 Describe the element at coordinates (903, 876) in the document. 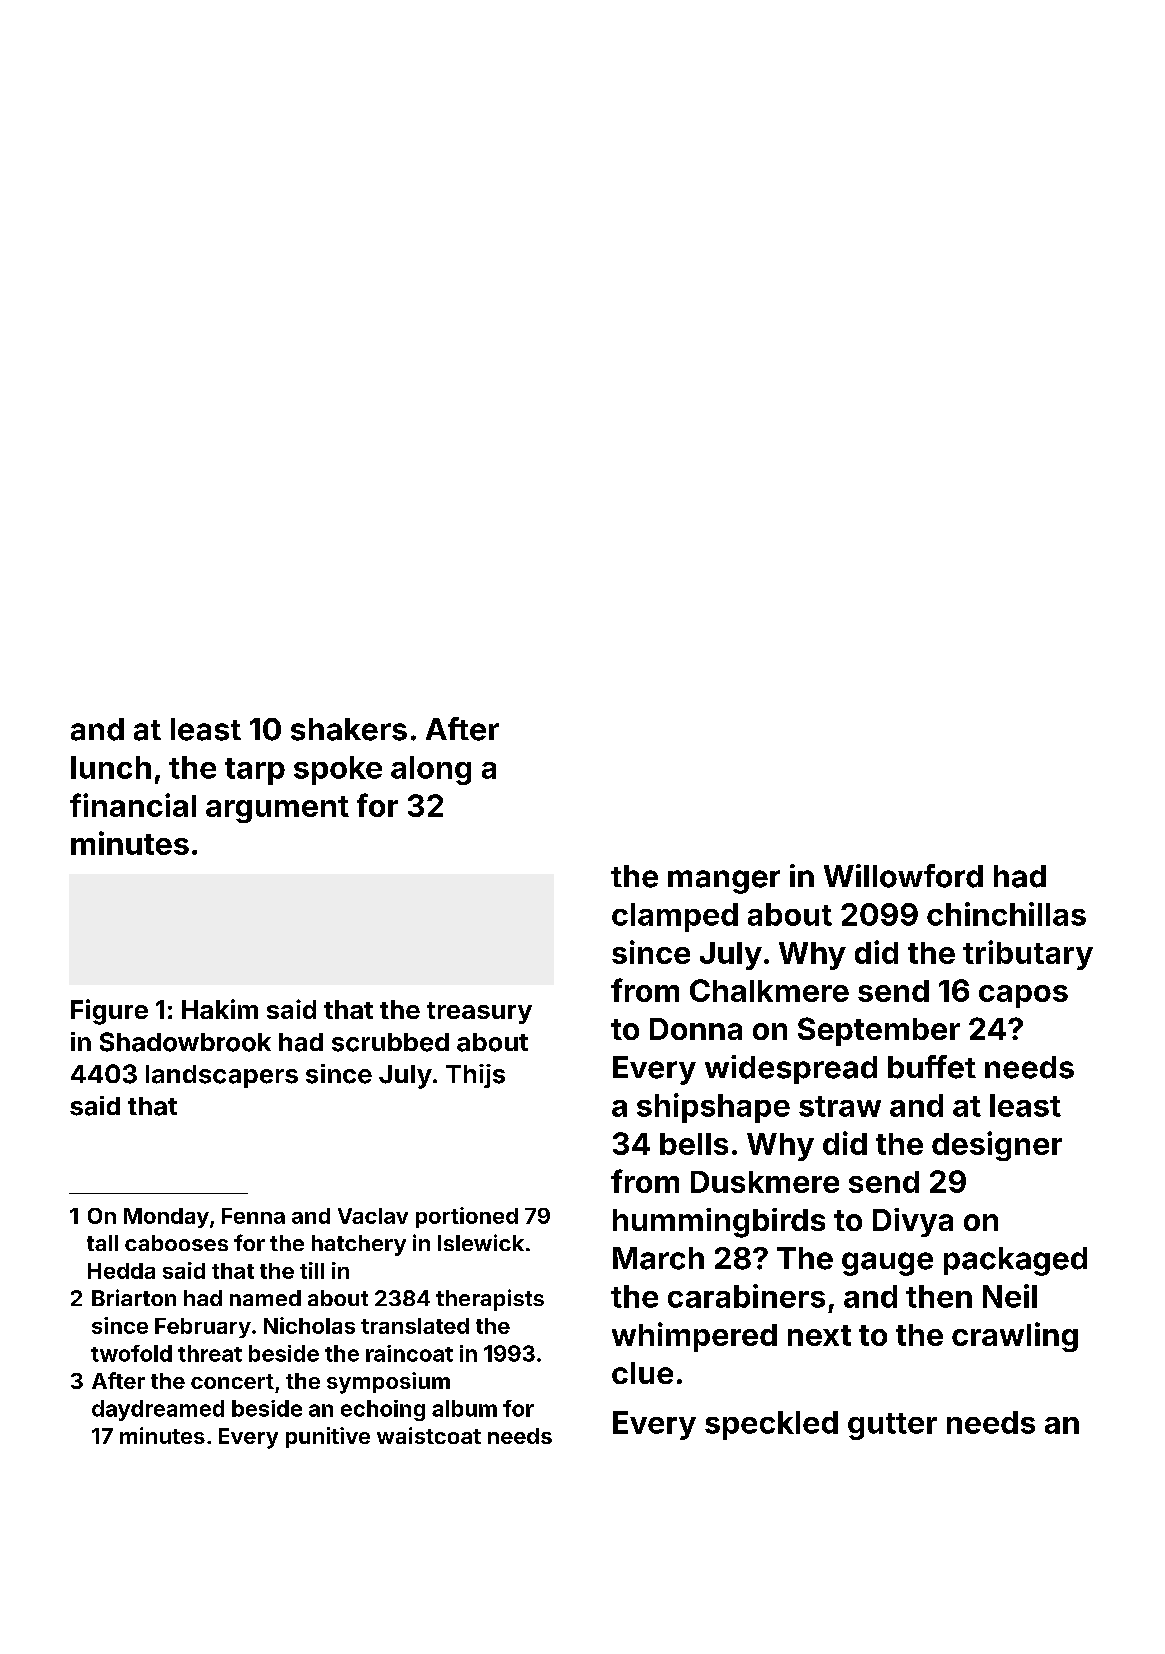

I see `Willowford` at that location.
